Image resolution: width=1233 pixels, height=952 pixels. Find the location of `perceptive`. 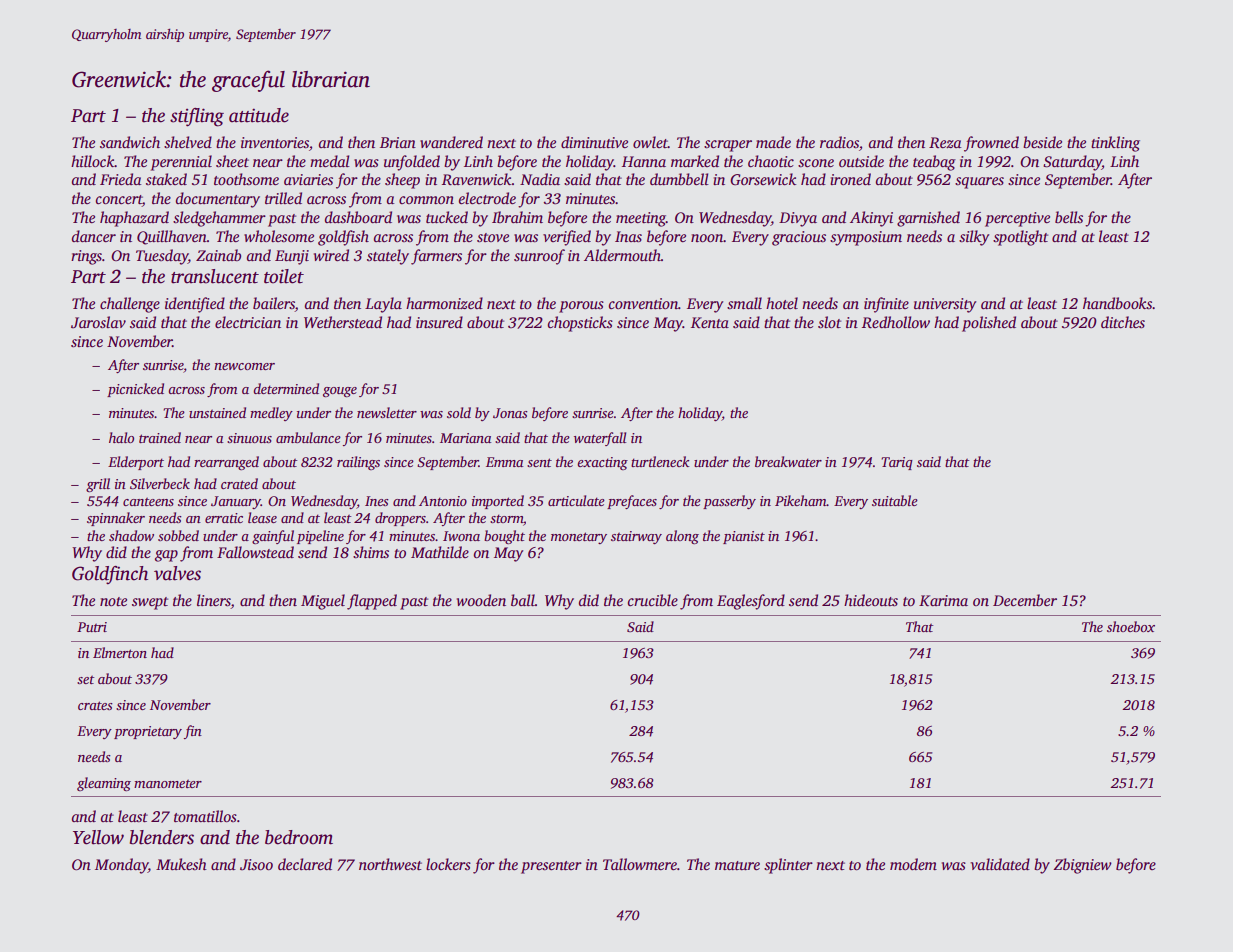

perceptive is located at coordinates (1017, 219).
